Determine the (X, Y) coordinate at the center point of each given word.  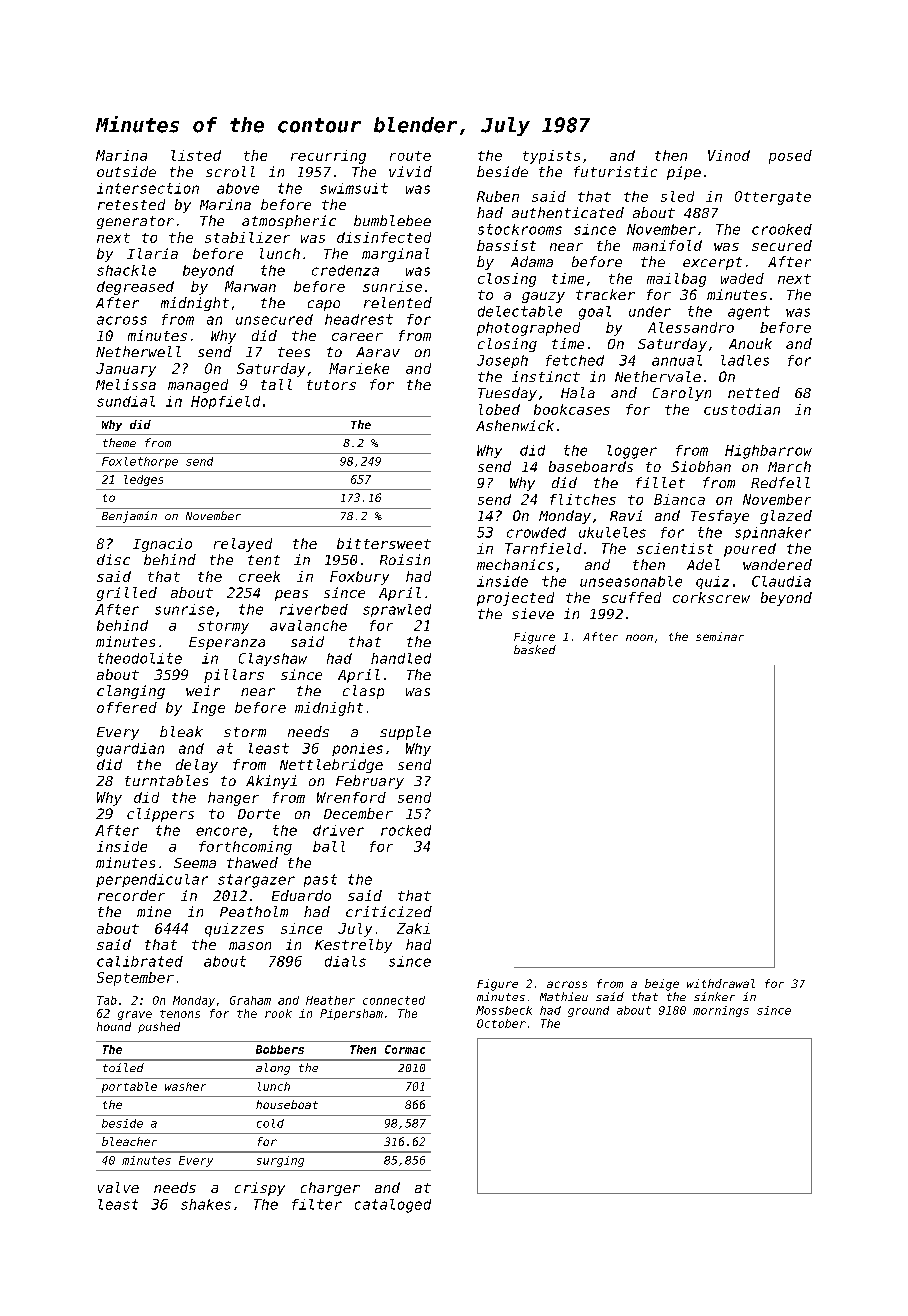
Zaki (413, 928)
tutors (331, 385)
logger (632, 452)
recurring (328, 157)
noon (639, 637)
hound (114, 1026)
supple (405, 733)
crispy (260, 1189)
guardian (130, 750)
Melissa (126, 384)
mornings (721, 1011)
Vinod (729, 155)
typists (551, 157)
